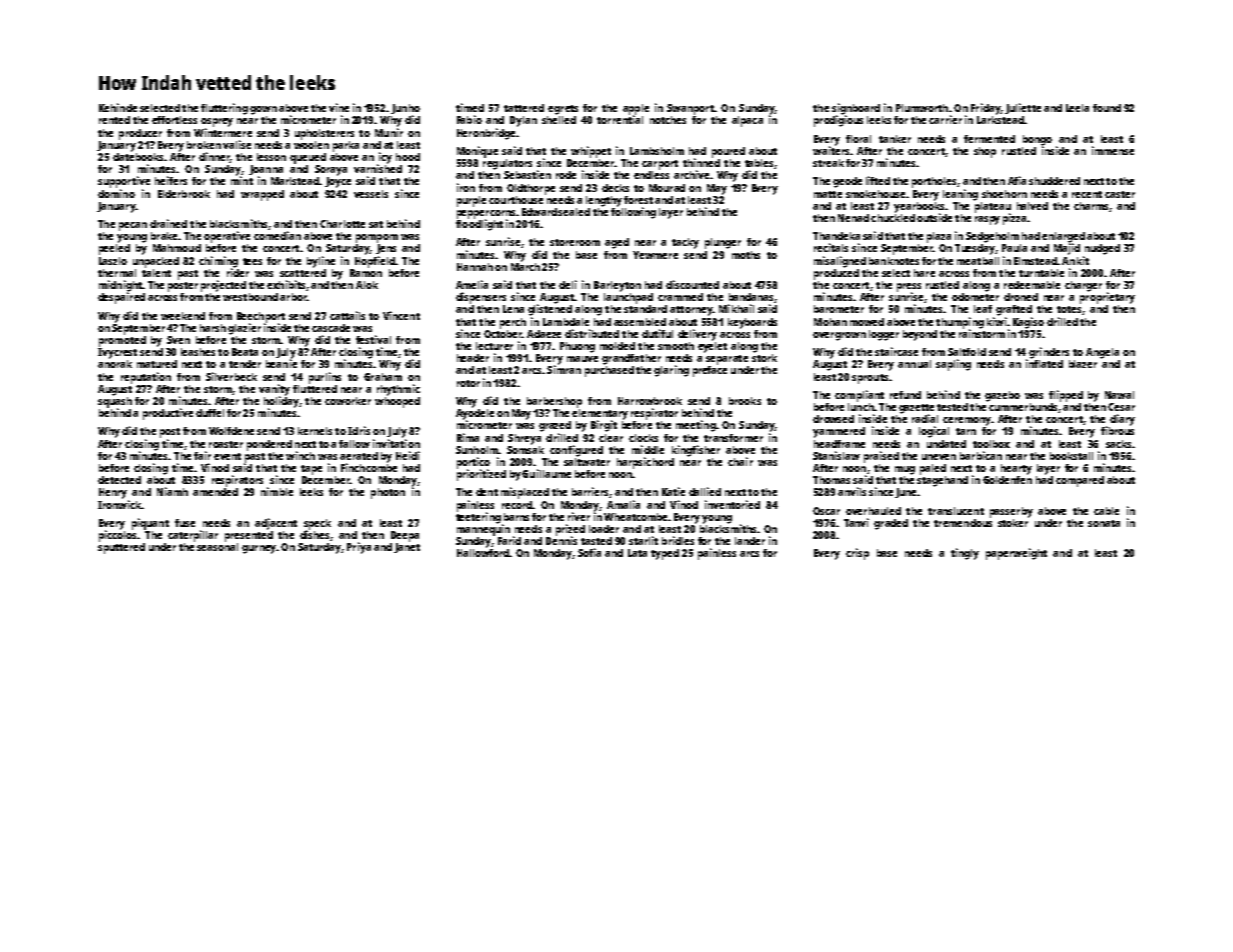 This page has width=1233, height=952. Describe the element at coordinates (922, 108) in the page. I see `Plumworth` at that location.
